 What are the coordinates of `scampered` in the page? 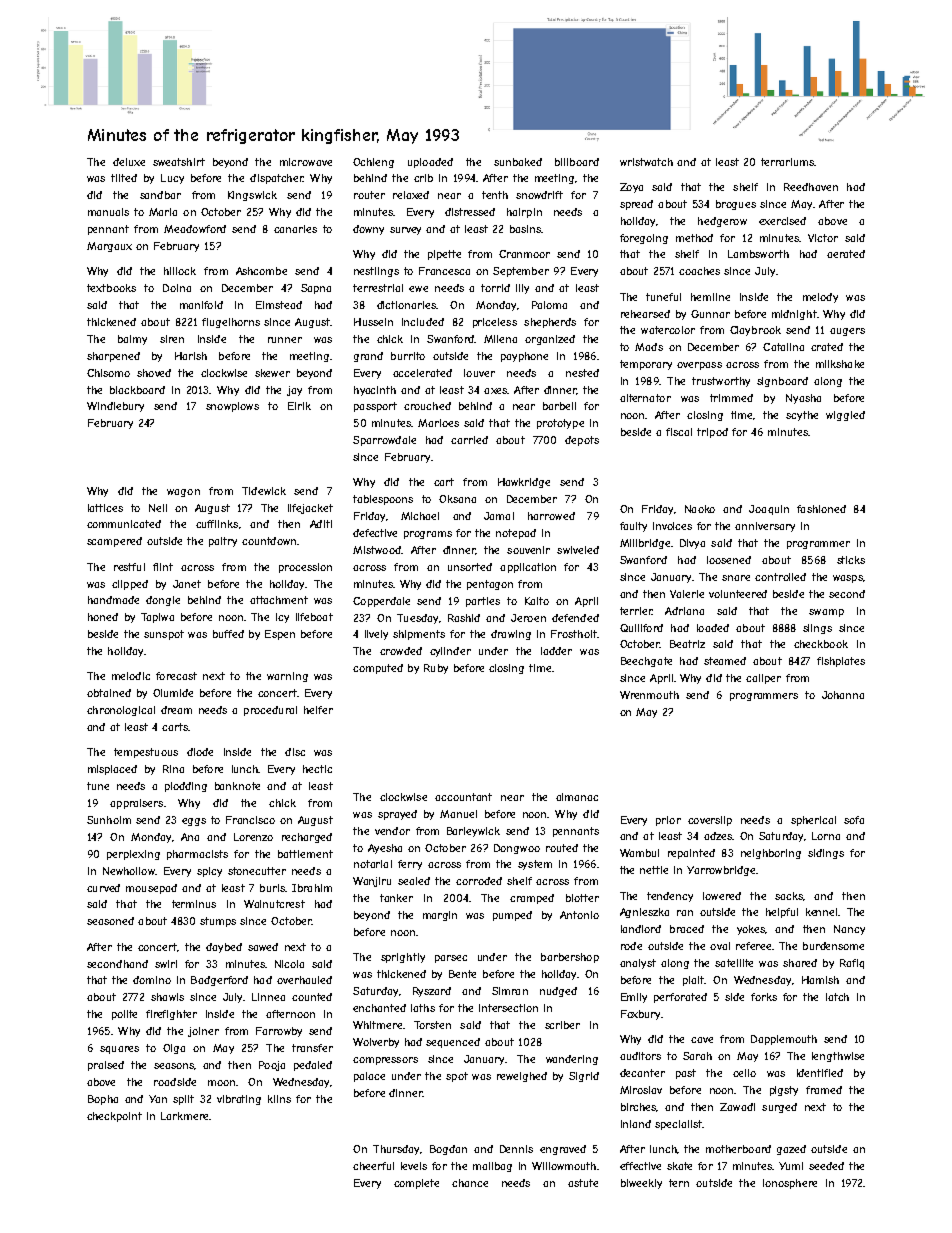 It's located at (114, 542).
